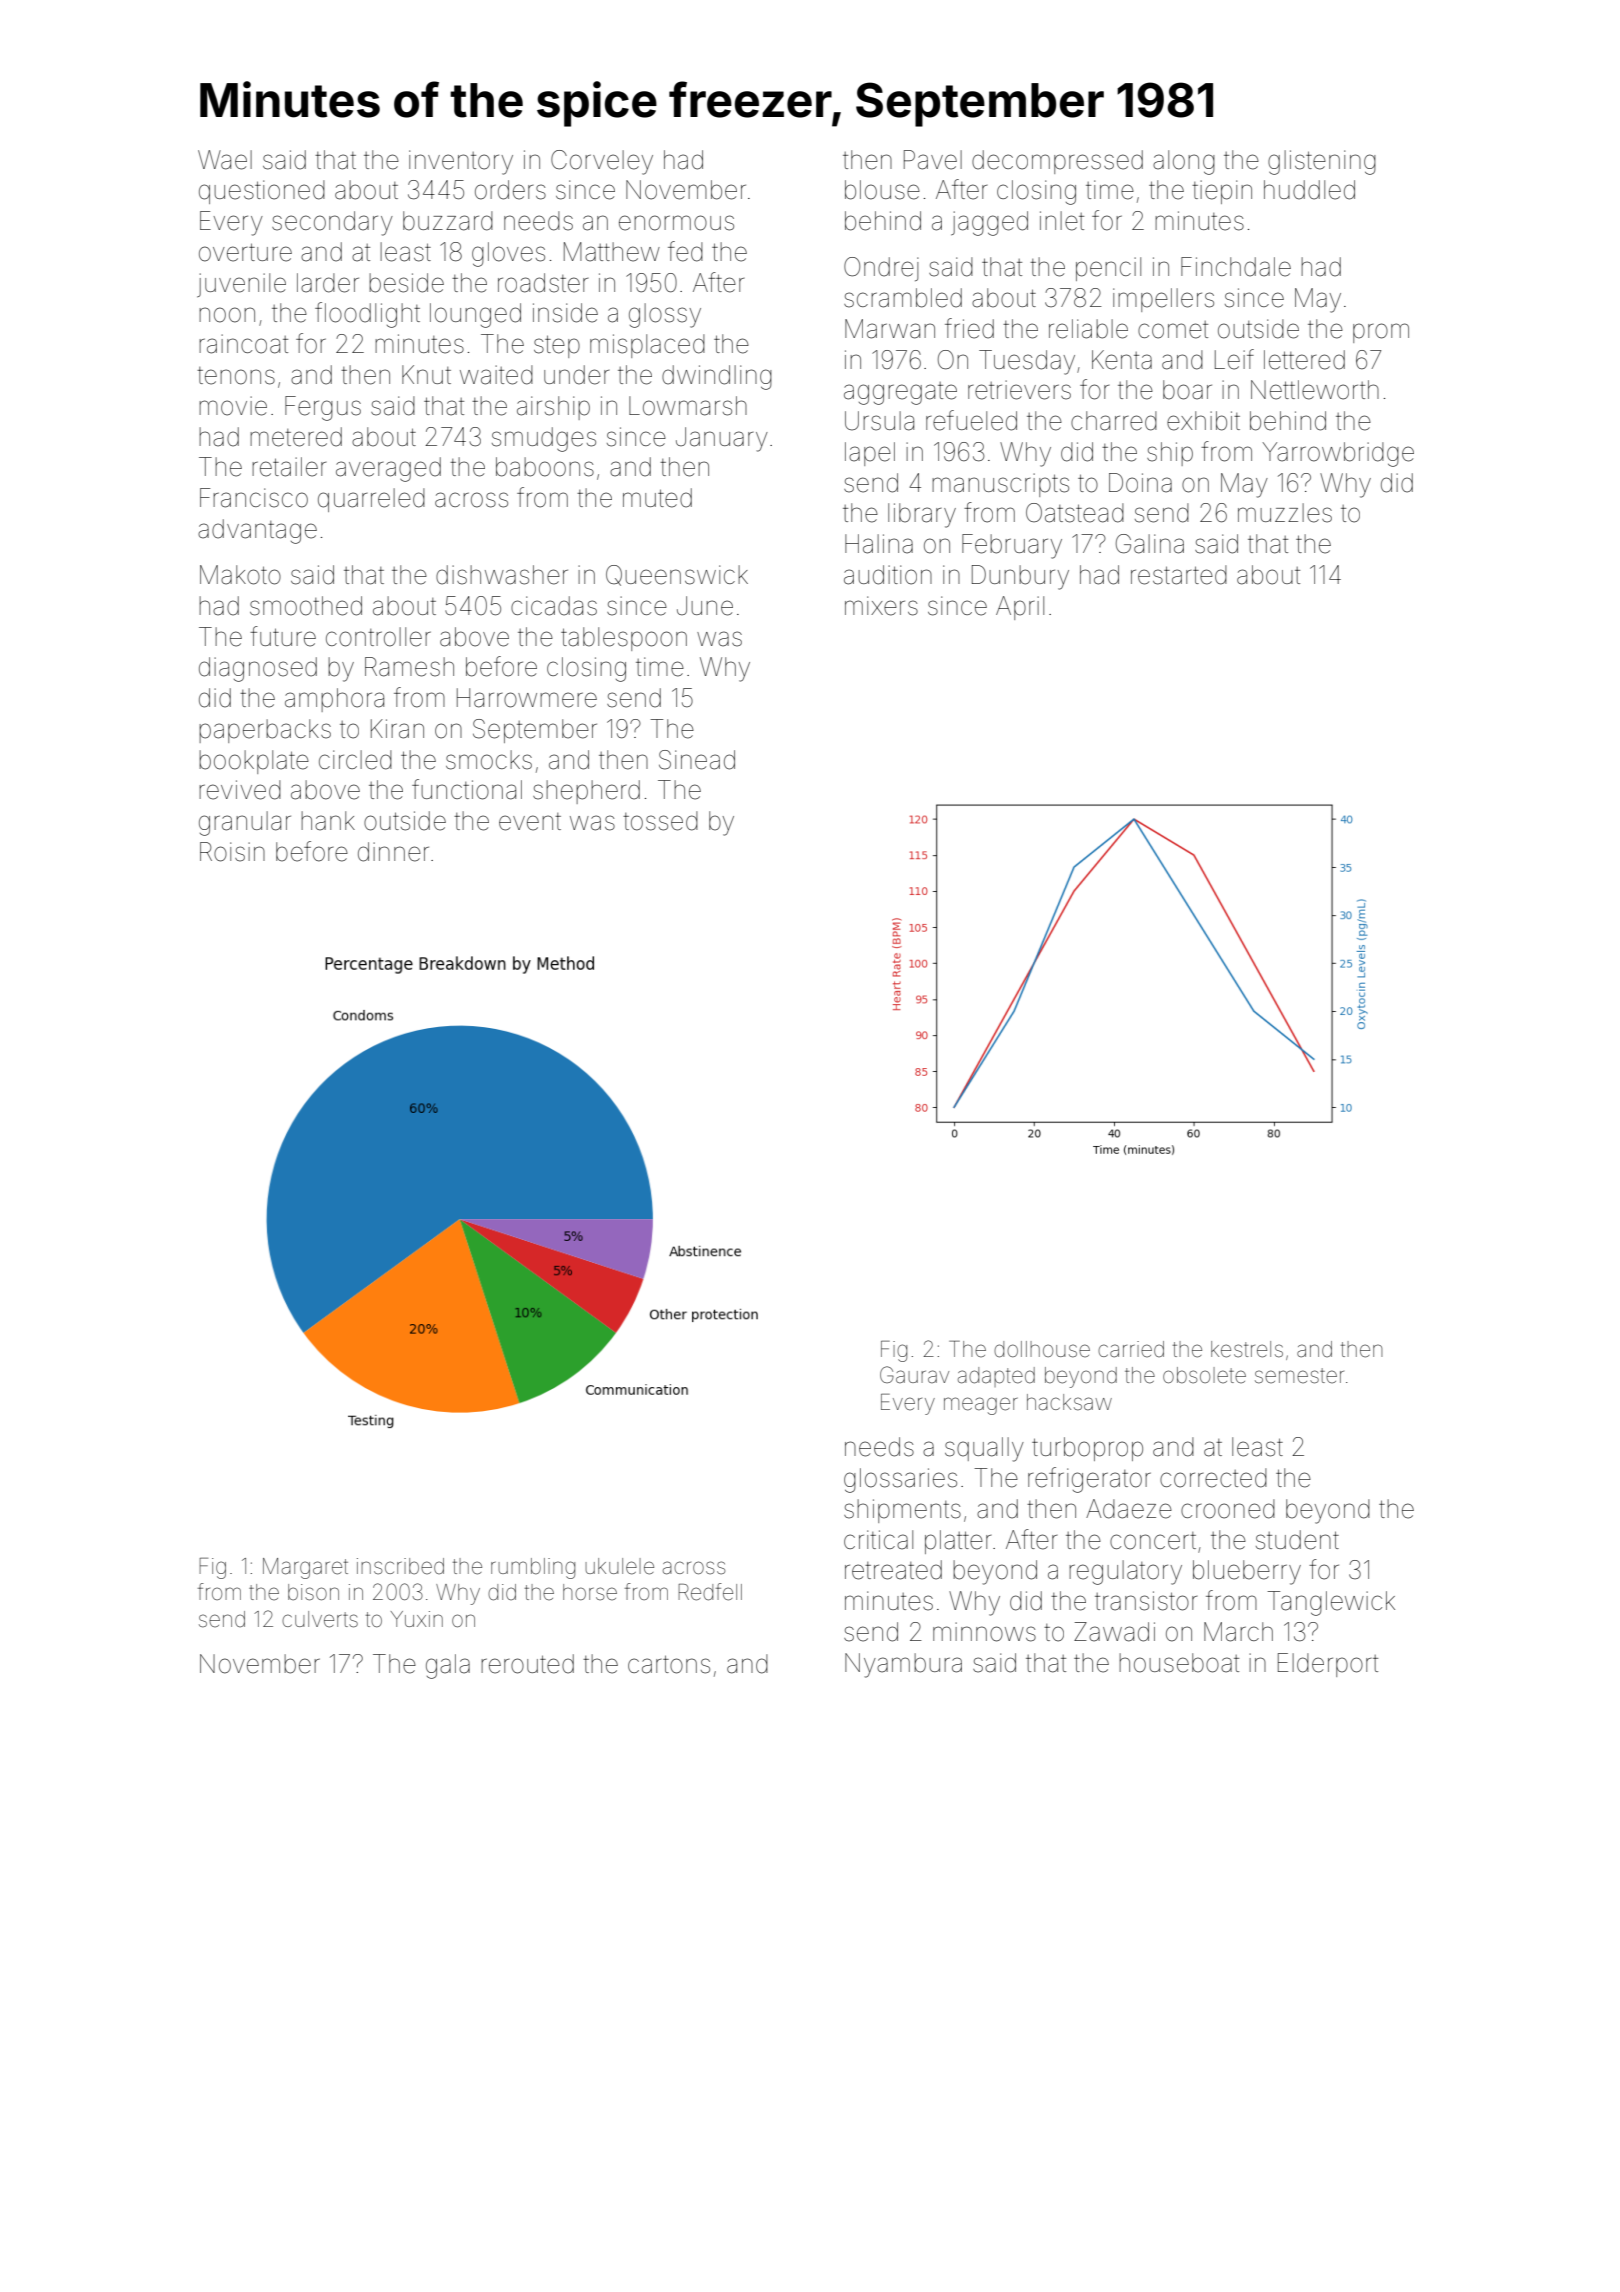 The height and width of the screenshot is (2292, 1620). Describe the element at coordinates (870, 454) in the screenshot. I see `lapel` at that location.
